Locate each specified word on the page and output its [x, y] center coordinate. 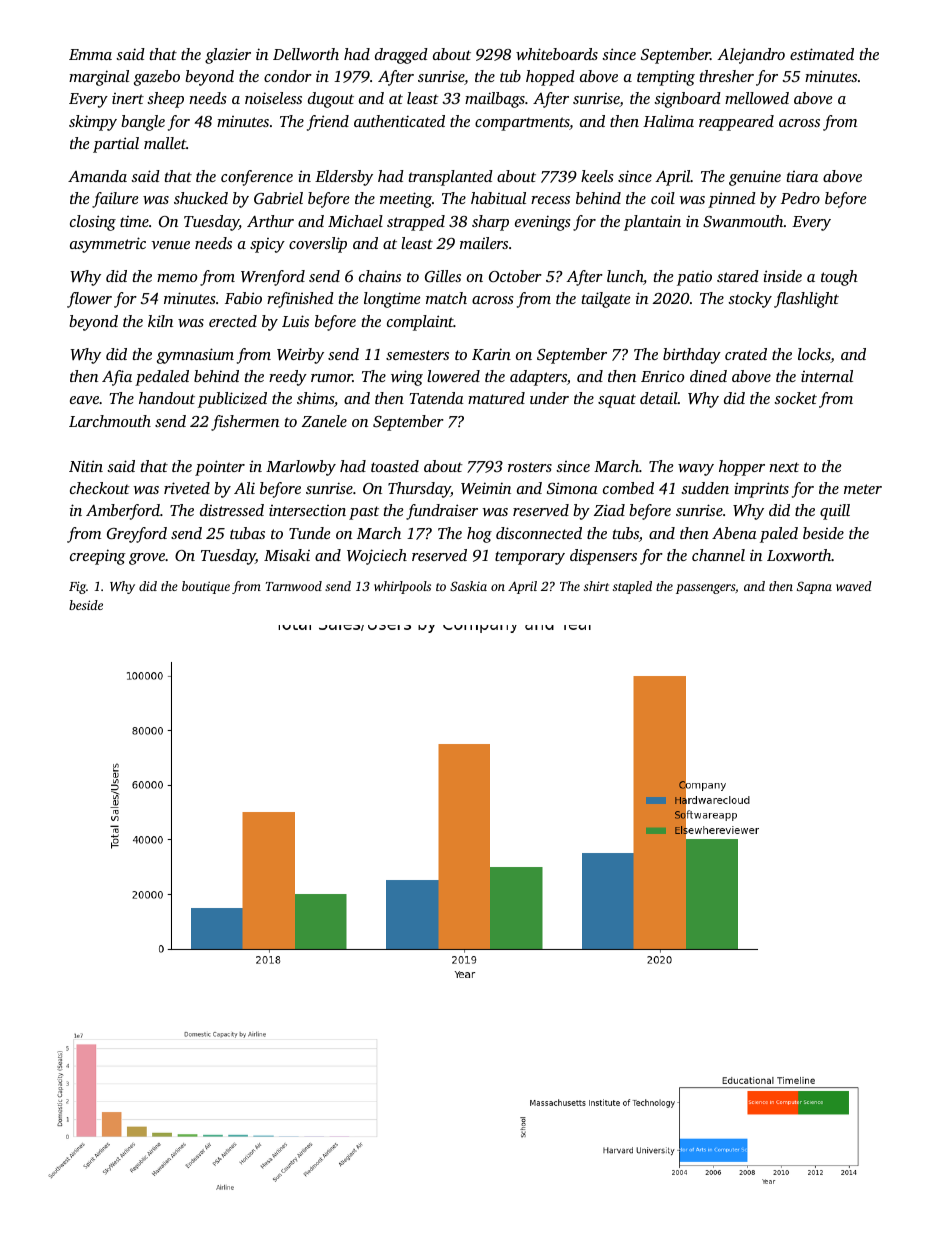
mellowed [757, 98]
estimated [822, 54]
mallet [165, 143]
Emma [90, 54]
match [446, 298]
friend [328, 123]
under [549, 398]
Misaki [287, 555]
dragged [401, 56]
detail [659, 398]
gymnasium [195, 356]
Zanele [324, 421]
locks [814, 355]
